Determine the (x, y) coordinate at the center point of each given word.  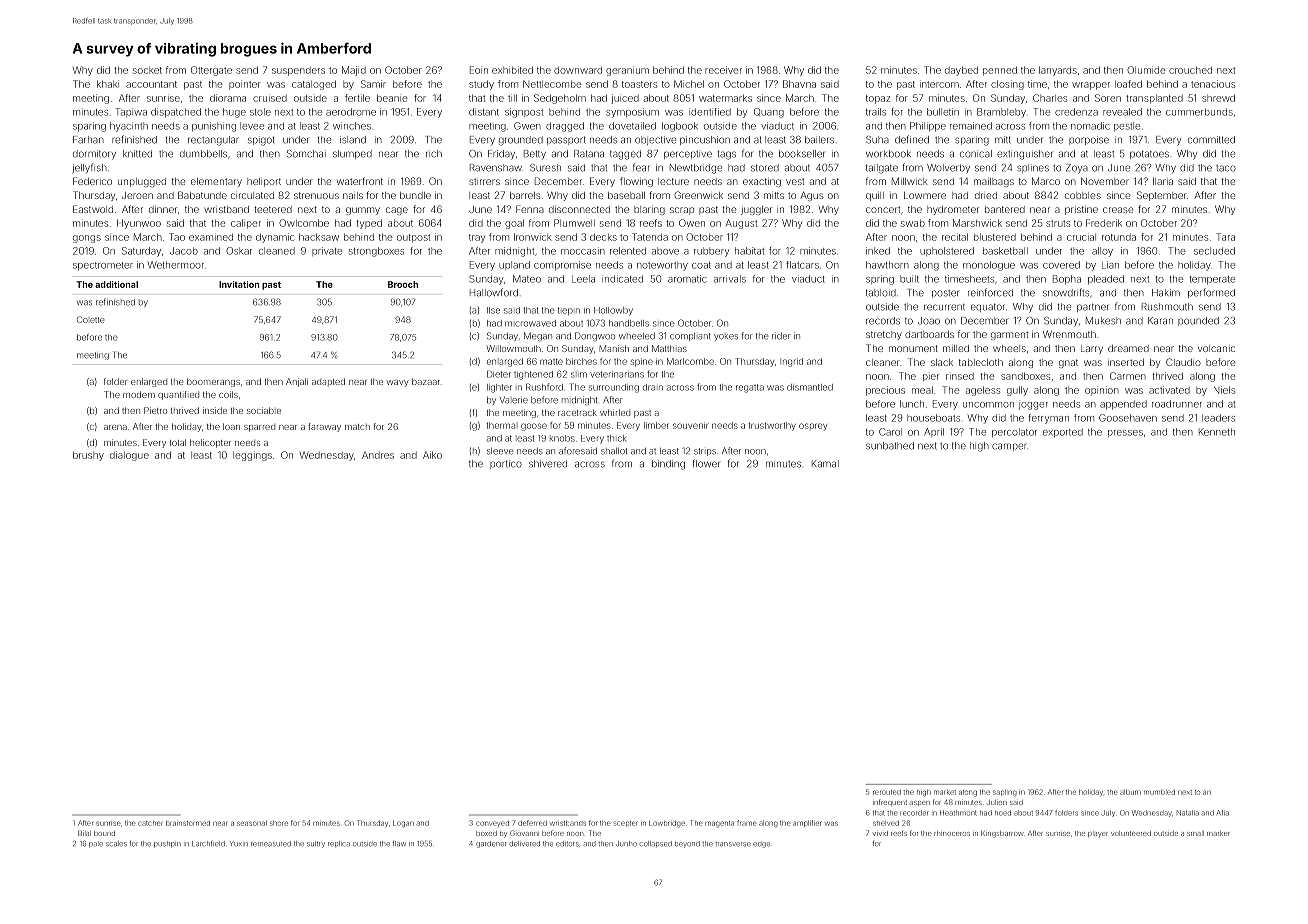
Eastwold (93, 209)
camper (1009, 447)
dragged (565, 127)
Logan (403, 824)
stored (765, 168)
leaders (1218, 418)
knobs (562, 438)
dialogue (129, 456)
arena (115, 427)
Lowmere (925, 195)
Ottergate (211, 71)
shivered (548, 464)
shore (279, 823)
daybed (961, 71)
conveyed (492, 824)
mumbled (1159, 792)
